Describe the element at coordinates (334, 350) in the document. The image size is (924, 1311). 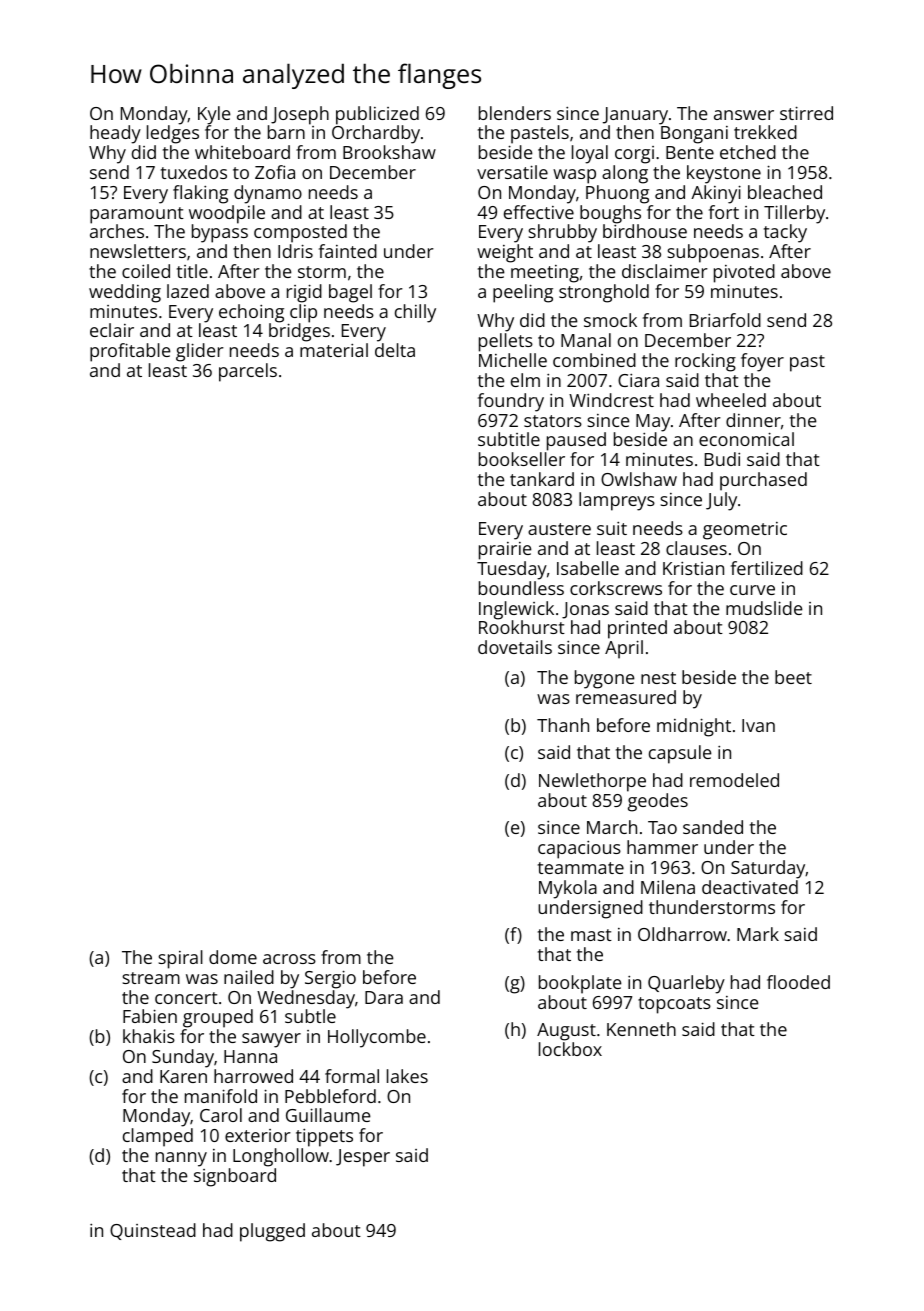
I see `material` at that location.
